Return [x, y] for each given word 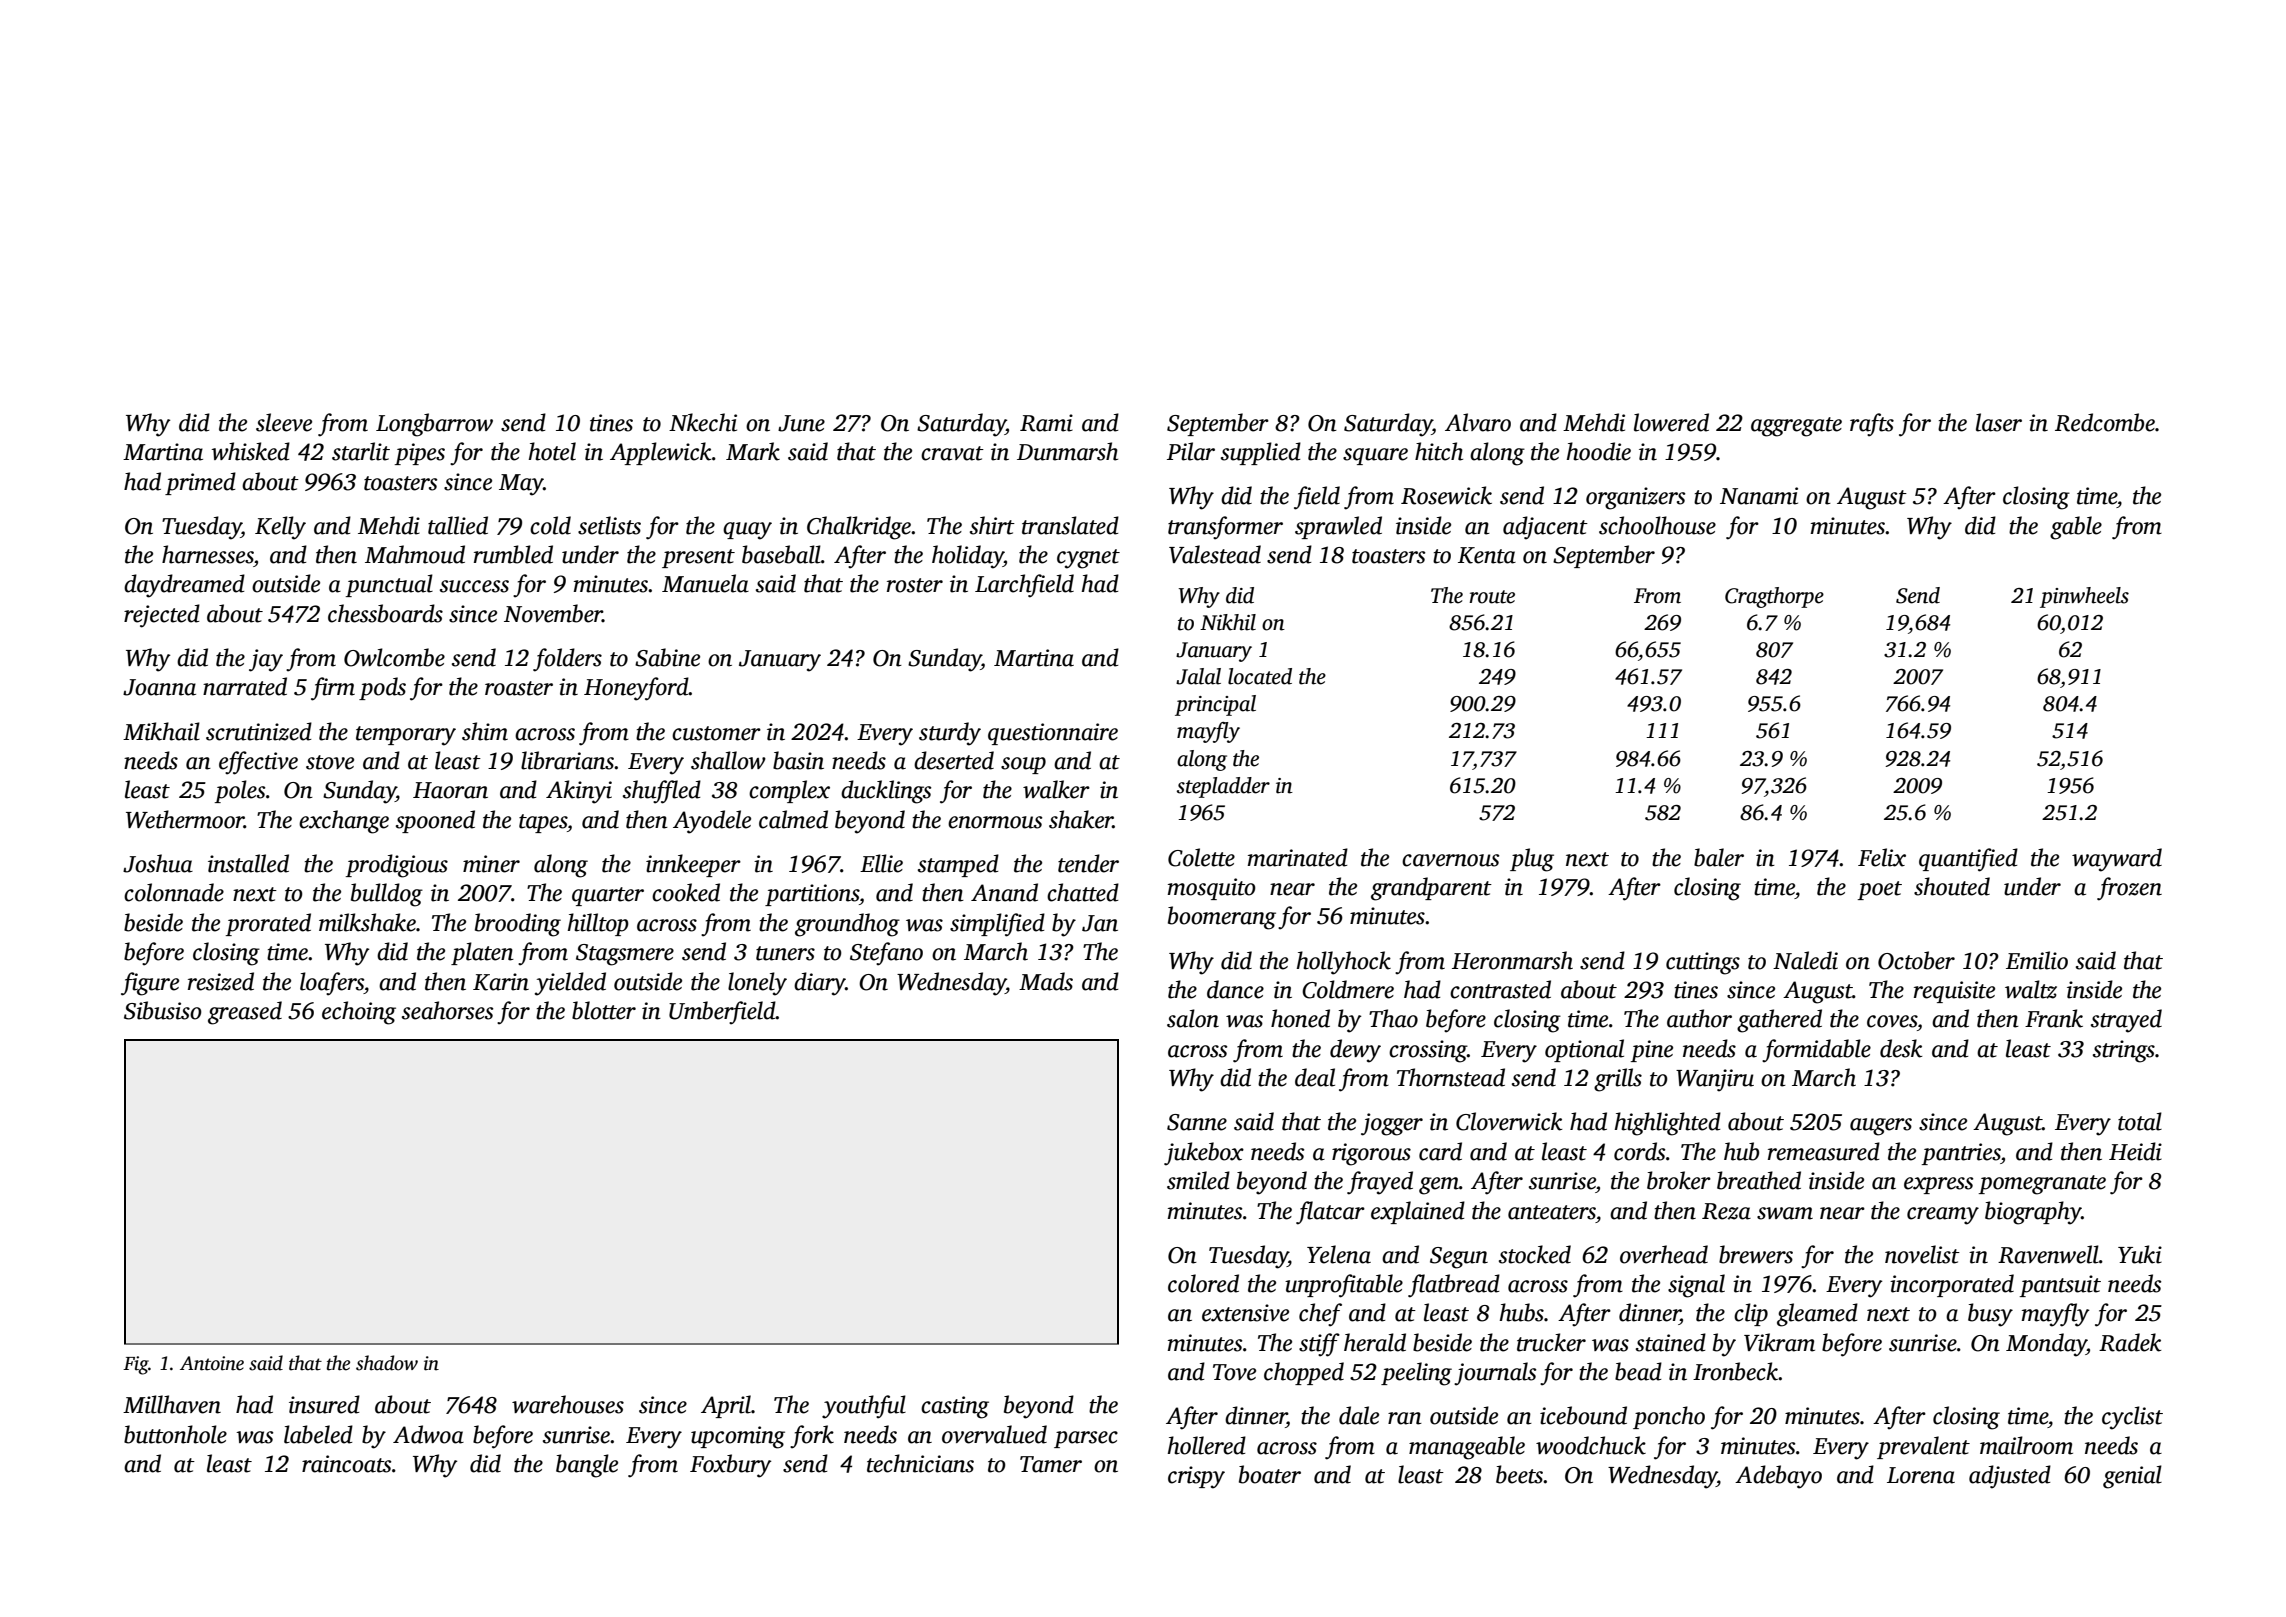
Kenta [1487, 555]
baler [1719, 857]
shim [485, 731]
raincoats [346, 1464]
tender [1088, 863]
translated [1070, 525]
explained [1418, 1212]
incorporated [1952, 1285]
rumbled [513, 554]
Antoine [212, 1363]
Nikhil [1228, 622]
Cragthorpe [1774, 597]
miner [491, 864]
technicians [920, 1463]
